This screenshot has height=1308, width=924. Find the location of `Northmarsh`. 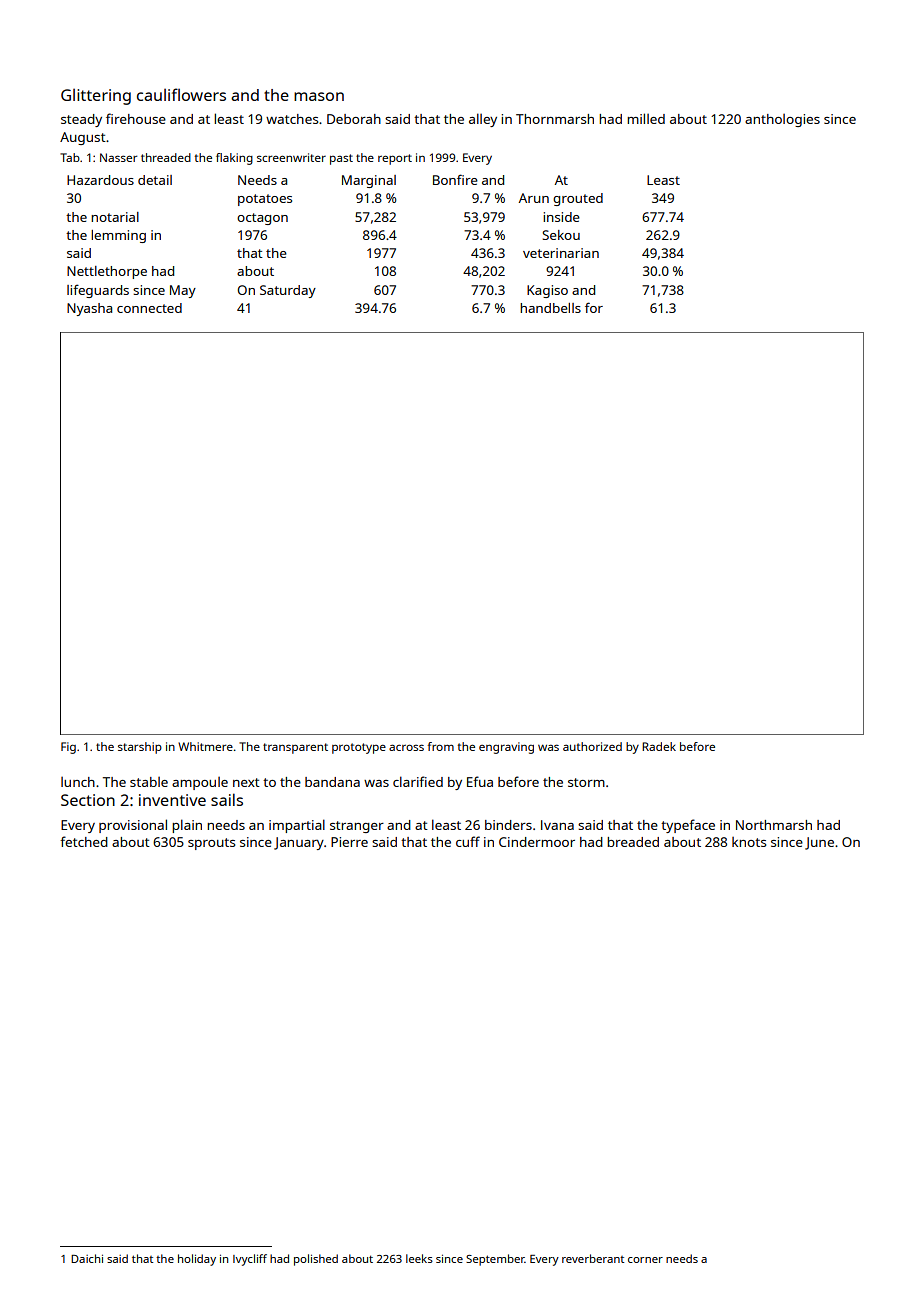

Northmarsh is located at coordinates (774, 825).
